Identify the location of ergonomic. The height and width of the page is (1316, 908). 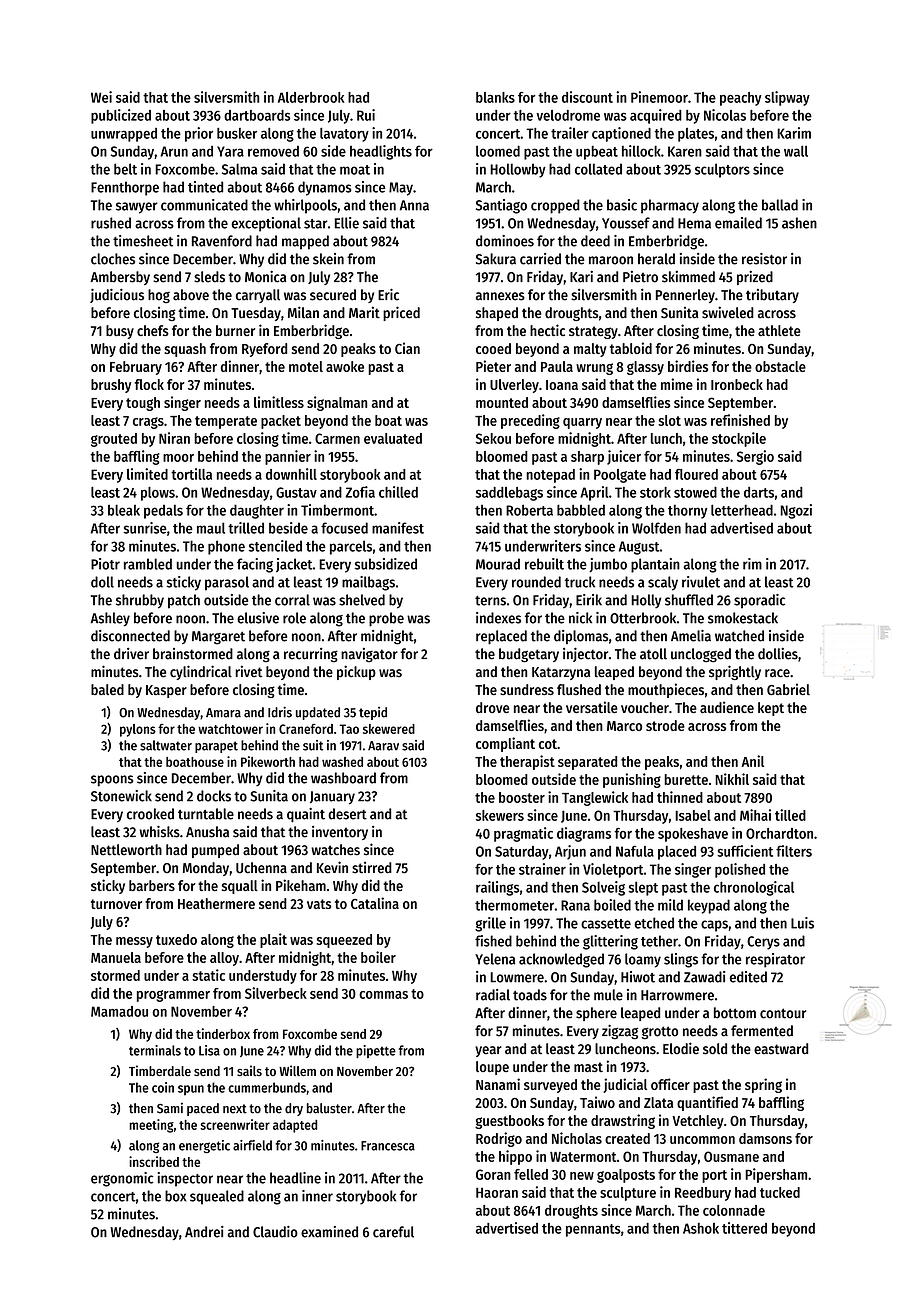
(122, 1179).
